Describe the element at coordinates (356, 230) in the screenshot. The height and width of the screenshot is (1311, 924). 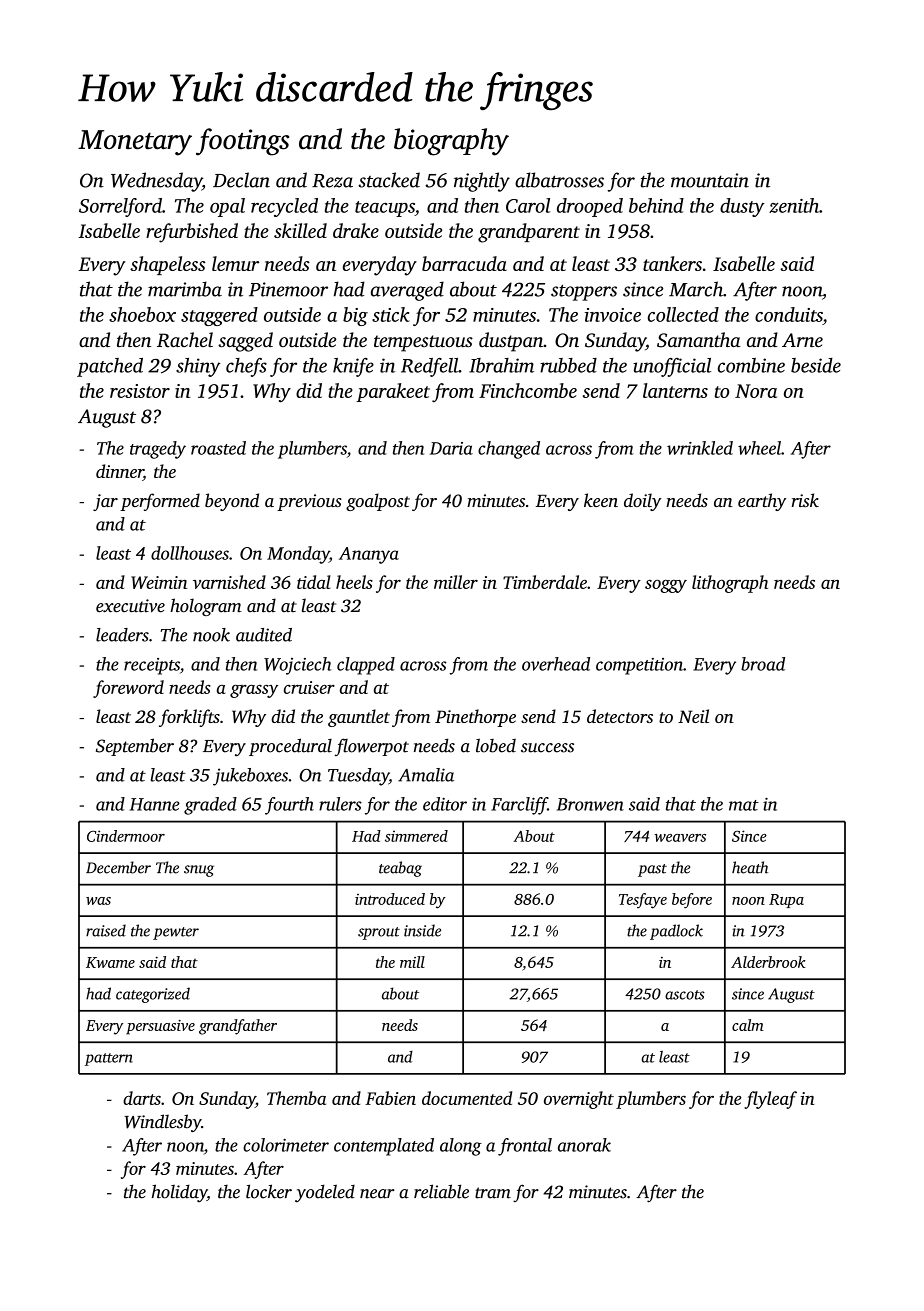
I see `drake` at that location.
